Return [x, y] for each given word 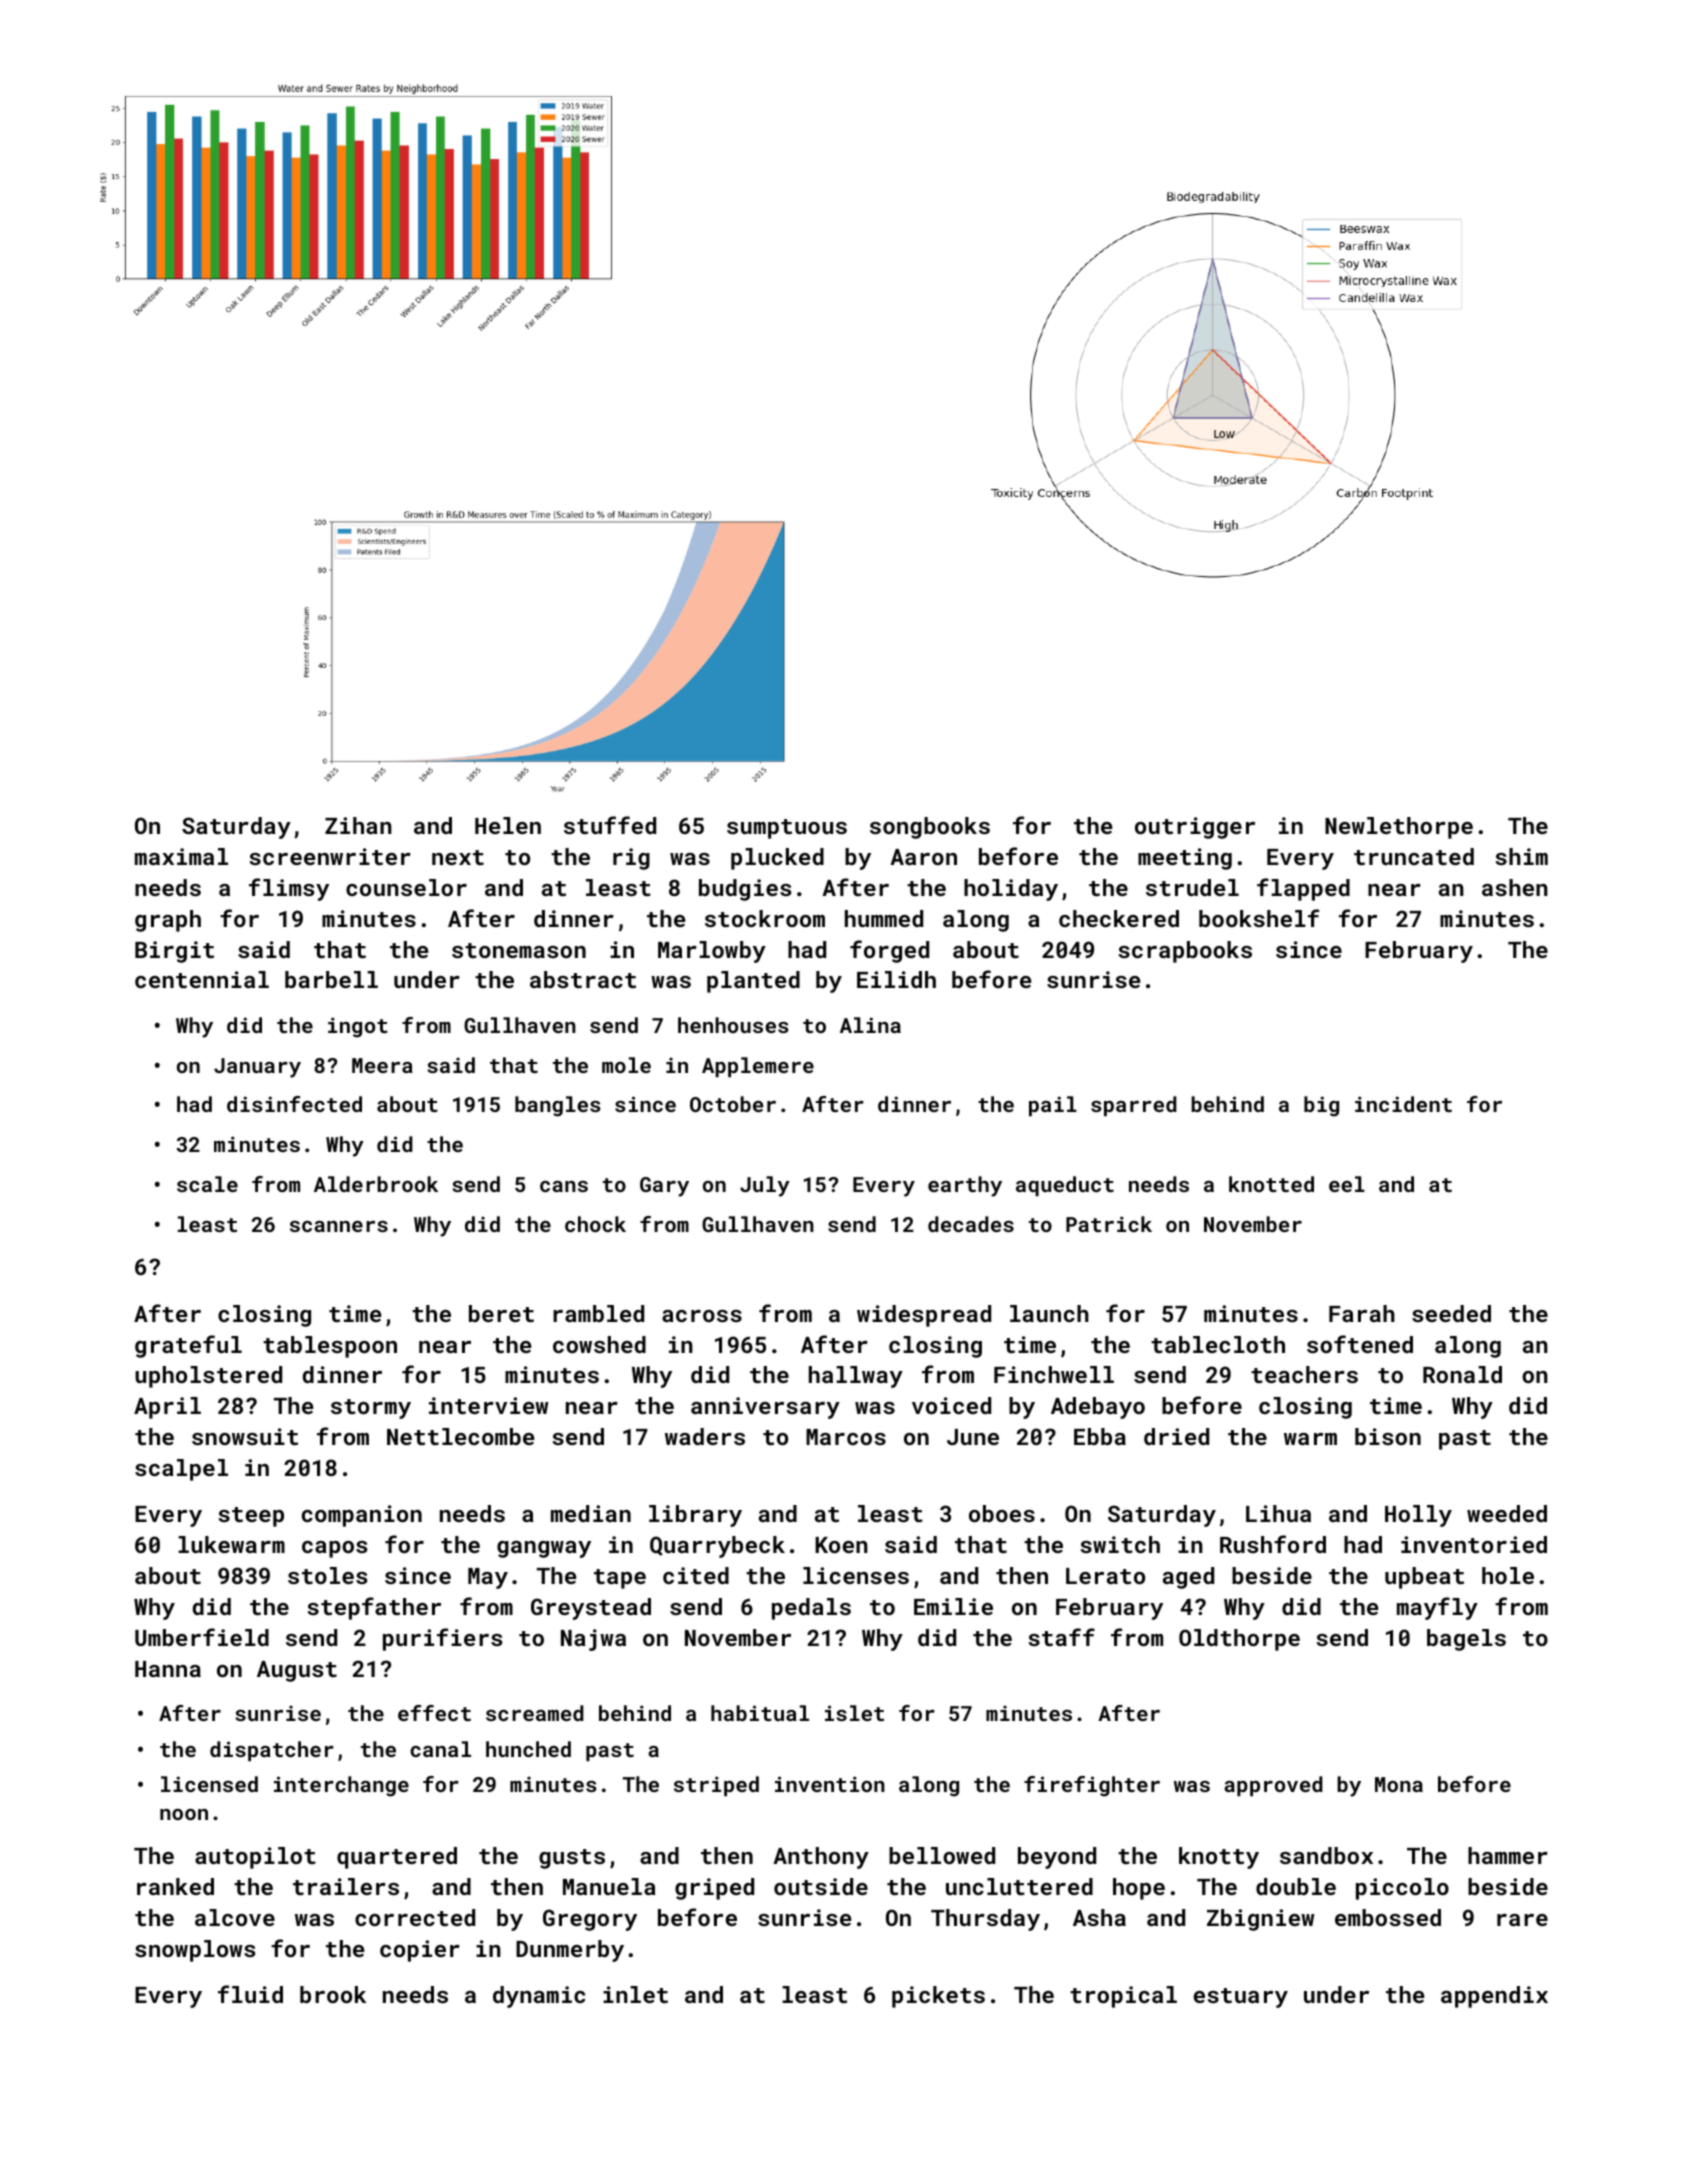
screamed [535, 1713]
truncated [1414, 856]
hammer [1508, 1855]
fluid [250, 1994]
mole [626, 1065]
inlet [635, 1994]
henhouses [733, 1025]
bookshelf [1259, 918]
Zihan [358, 825]
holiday [1011, 890]
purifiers [442, 1639]
